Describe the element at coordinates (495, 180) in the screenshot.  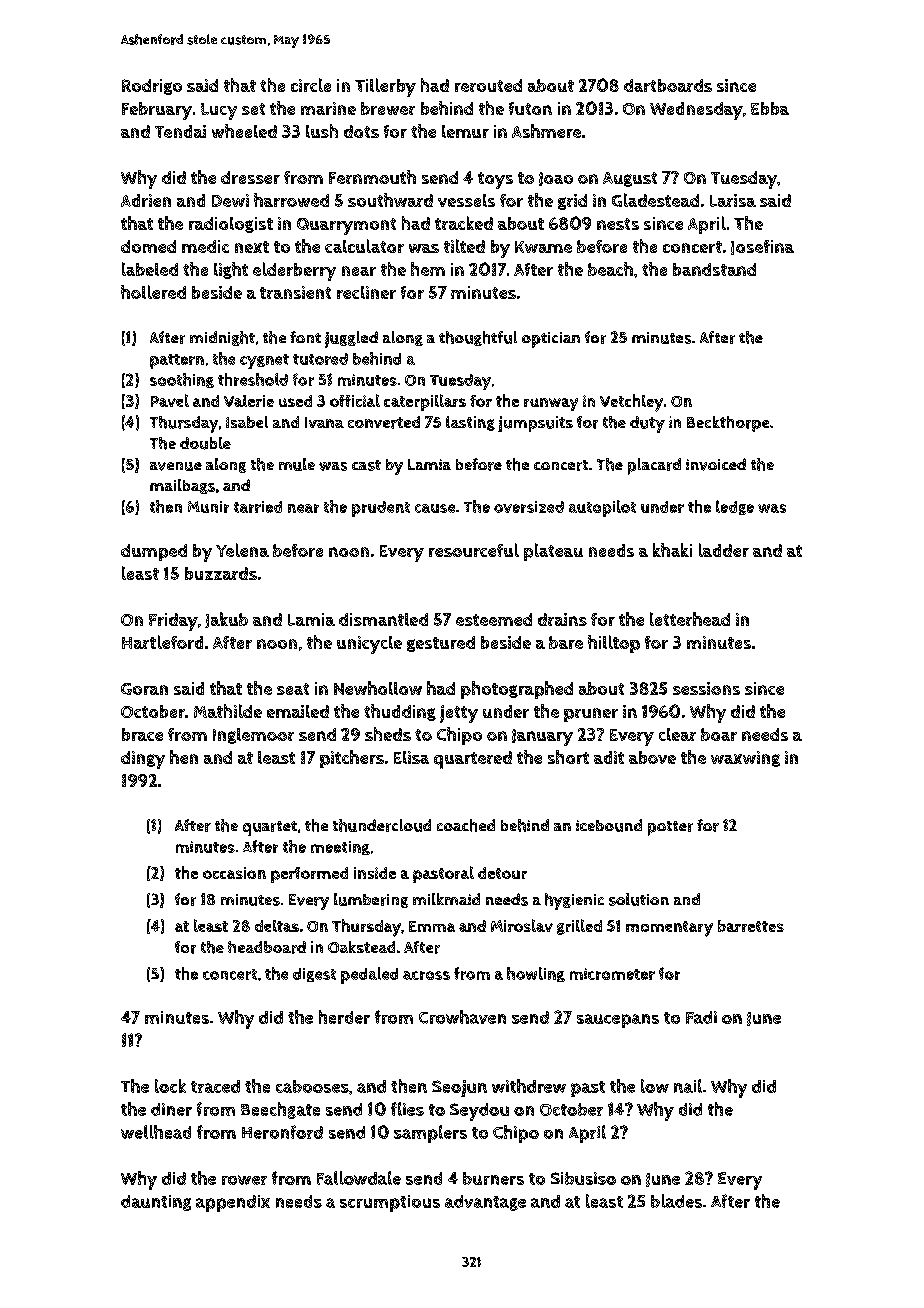
I see `toys` at that location.
